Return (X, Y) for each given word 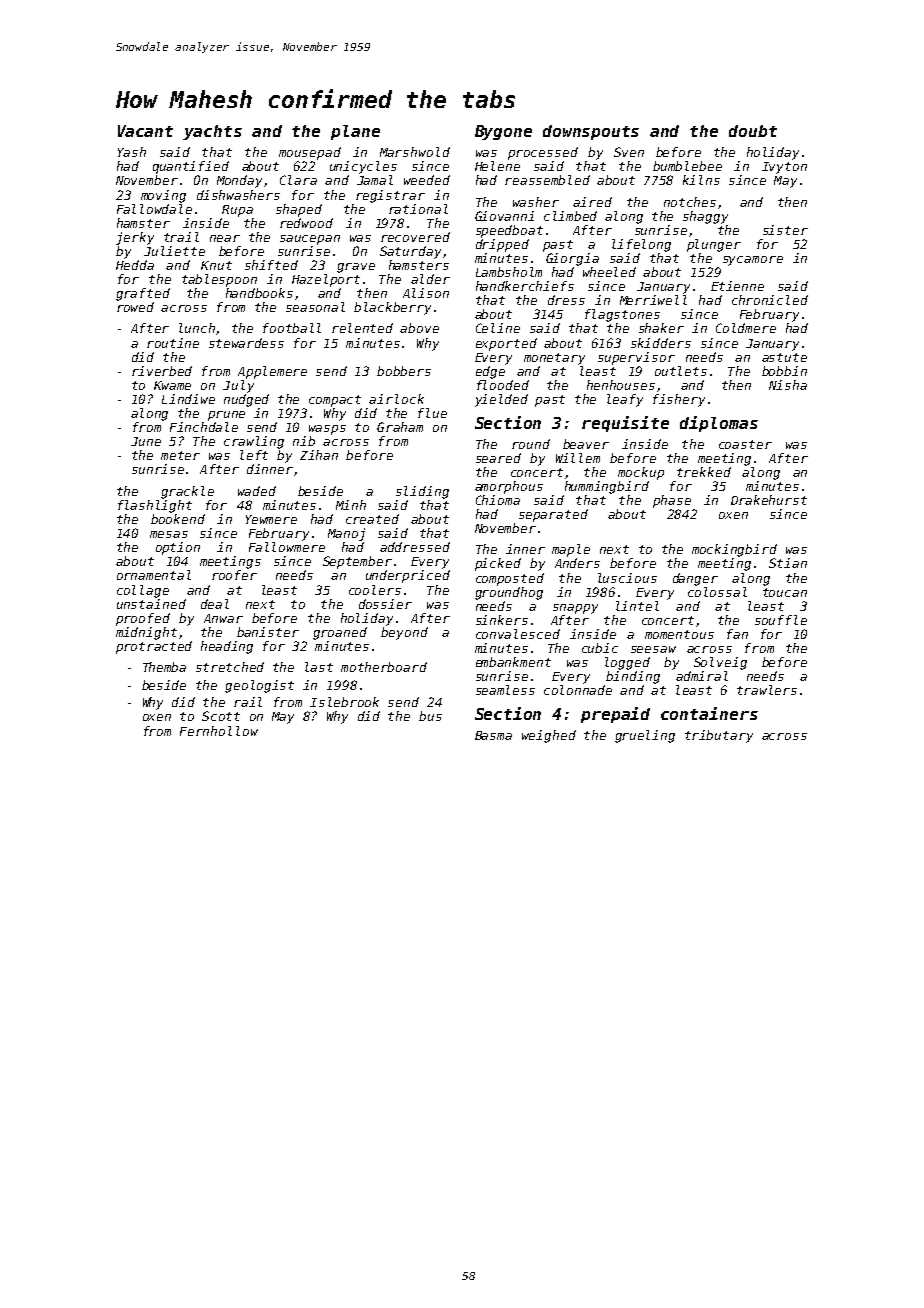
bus (430, 716)
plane (355, 132)
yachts (212, 132)
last (319, 667)
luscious (627, 578)
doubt (753, 131)
